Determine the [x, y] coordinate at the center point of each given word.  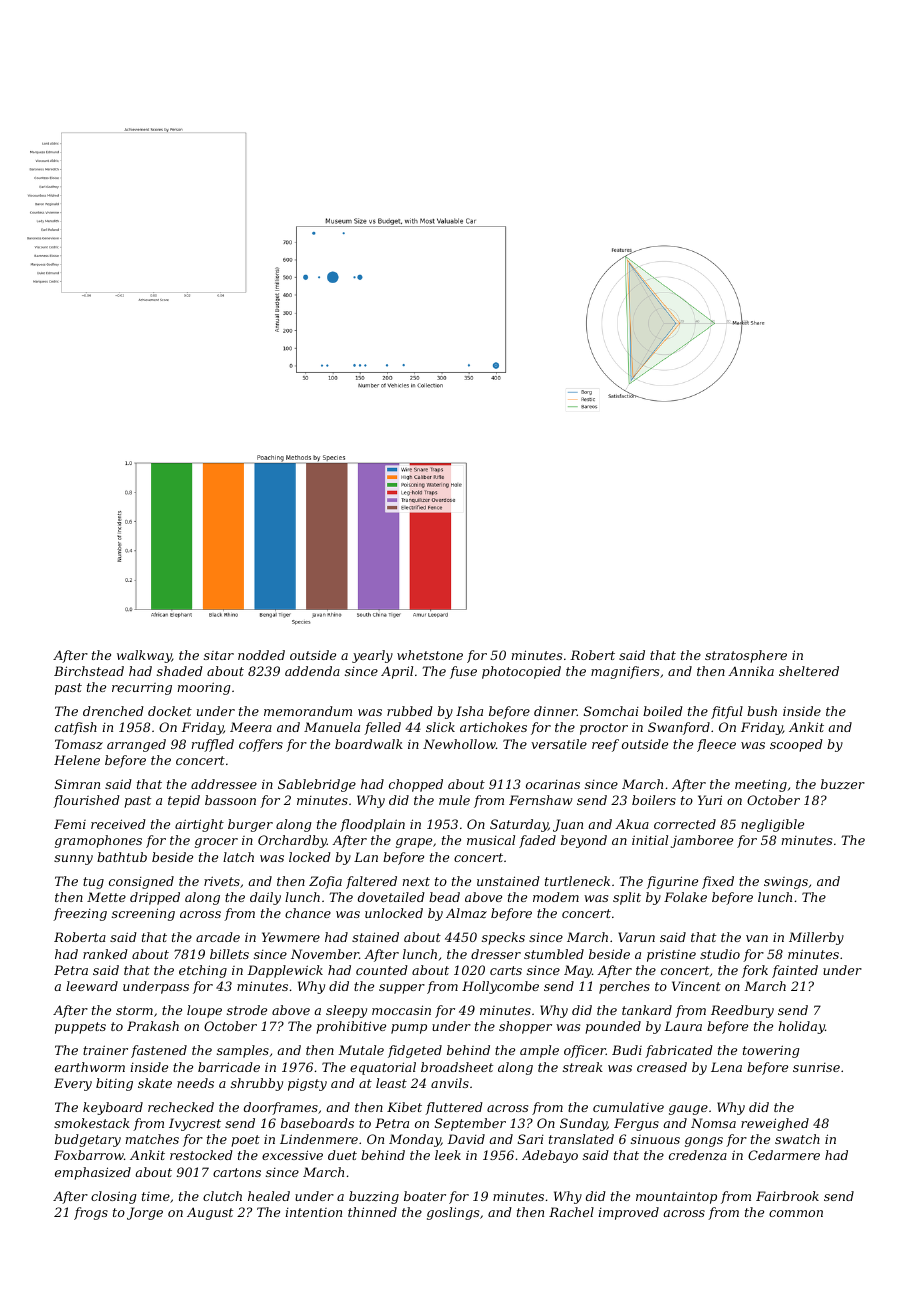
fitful [727, 712]
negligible [772, 825]
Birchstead [89, 671]
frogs [91, 1213]
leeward [92, 986]
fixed [718, 882]
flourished [86, 801]
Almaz [466, 913]
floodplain [372, 825]
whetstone [430, 655]
